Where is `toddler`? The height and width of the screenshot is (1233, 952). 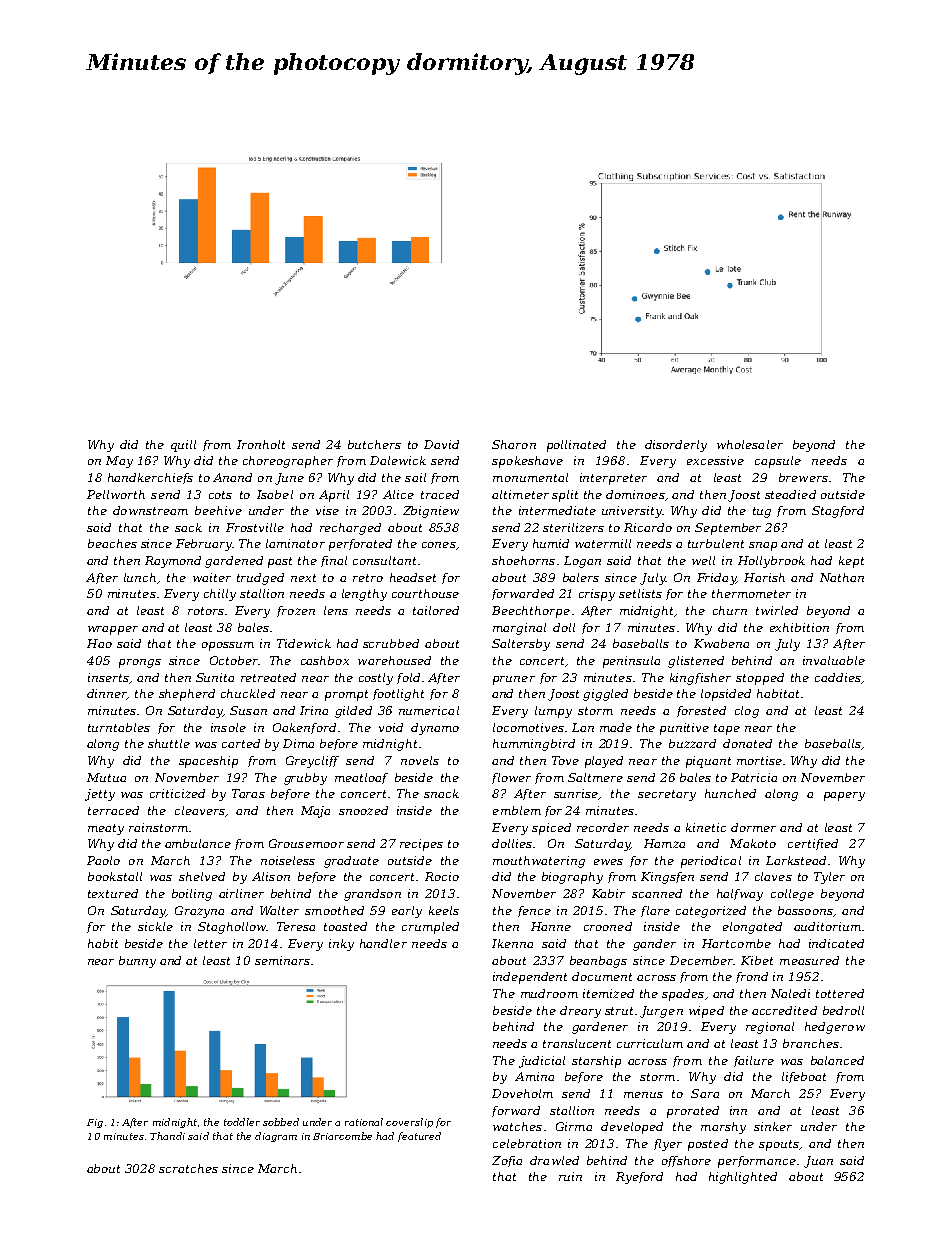 toddler is located at coordinates (242, 1122).
